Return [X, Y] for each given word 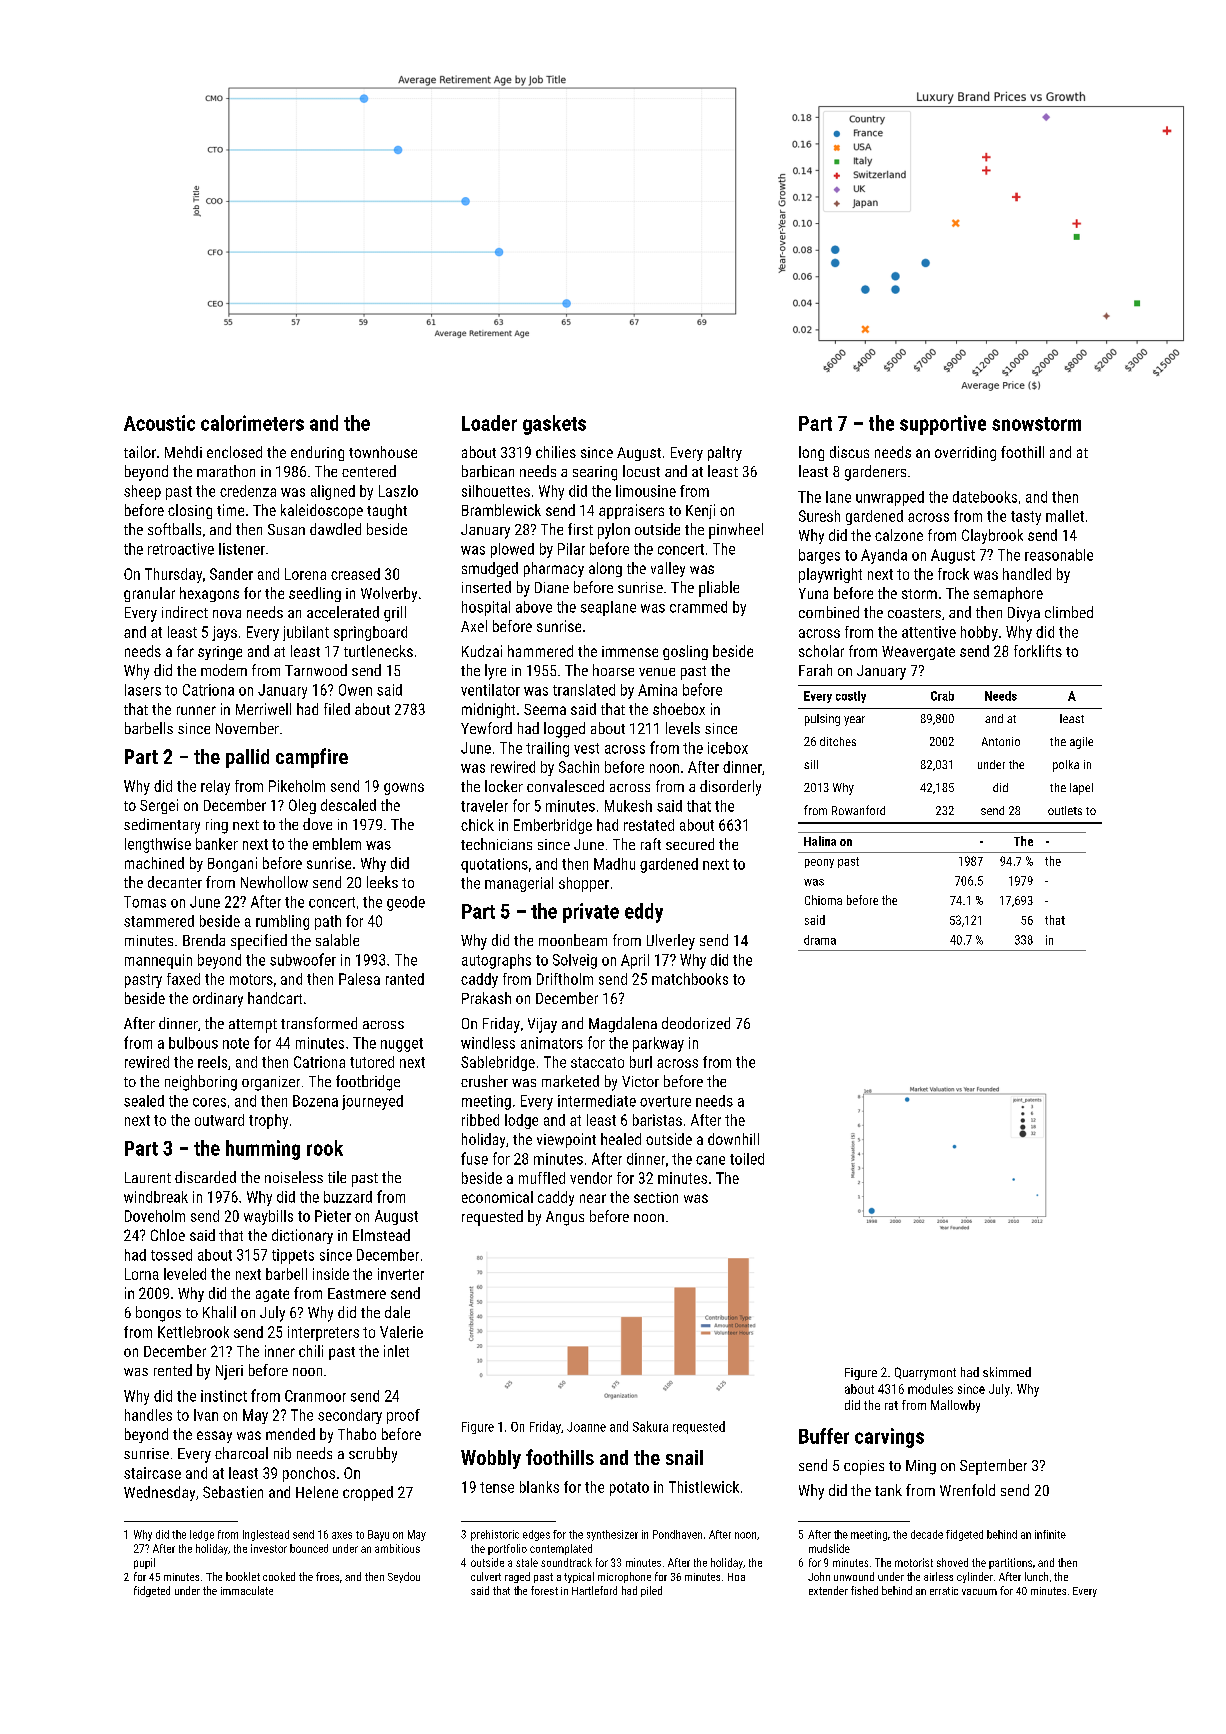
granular [149, 594]
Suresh [819, 516]
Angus [565, 1218]
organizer [271, 1083]
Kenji [700, 511]
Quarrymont [925, 1373]
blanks [539, 1487]
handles [148, 1415]
